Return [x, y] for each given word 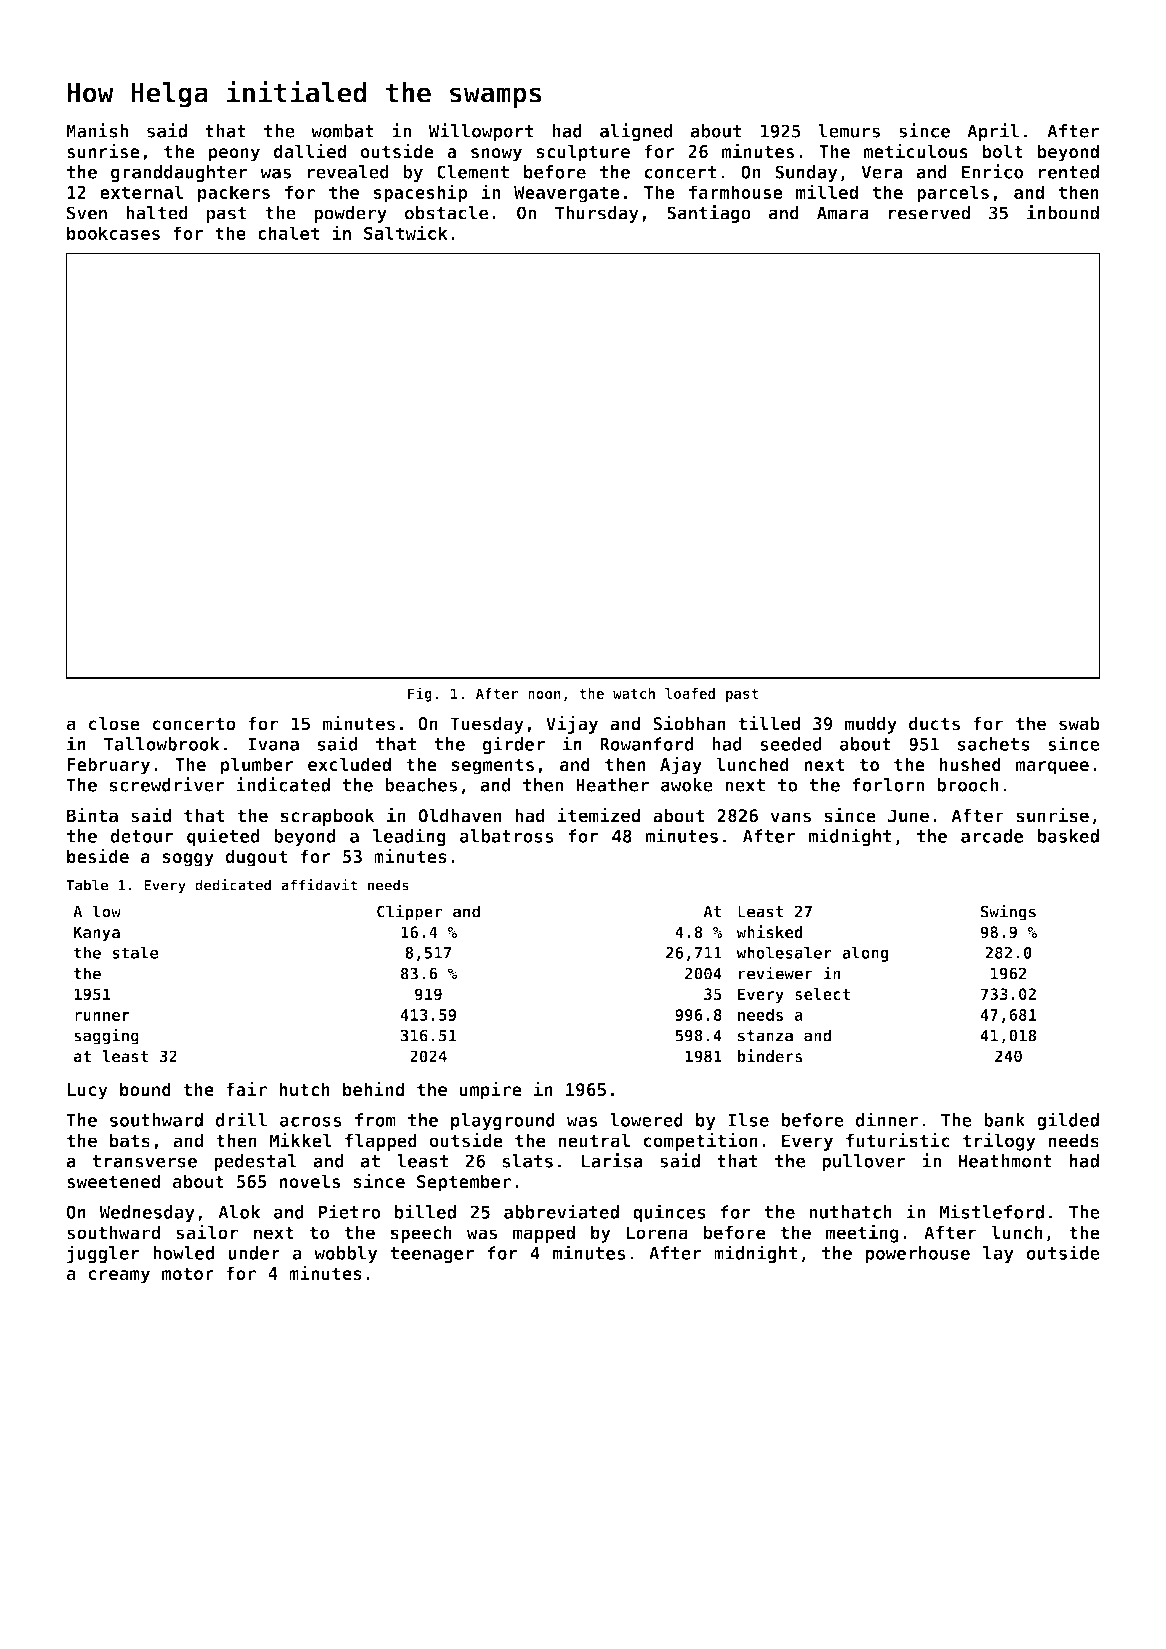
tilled [769, 723]
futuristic [898, 1140]
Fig [420, 694]
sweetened [113, 1181]
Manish [97, 130]
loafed [690, 693]
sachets [994, 744]
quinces [669, 1213]
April [993, 132]
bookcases [113, 233]
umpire [491, 1090]
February [108, 766]
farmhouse [736, 192]
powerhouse [918, 1255]
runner [102, 1016]
